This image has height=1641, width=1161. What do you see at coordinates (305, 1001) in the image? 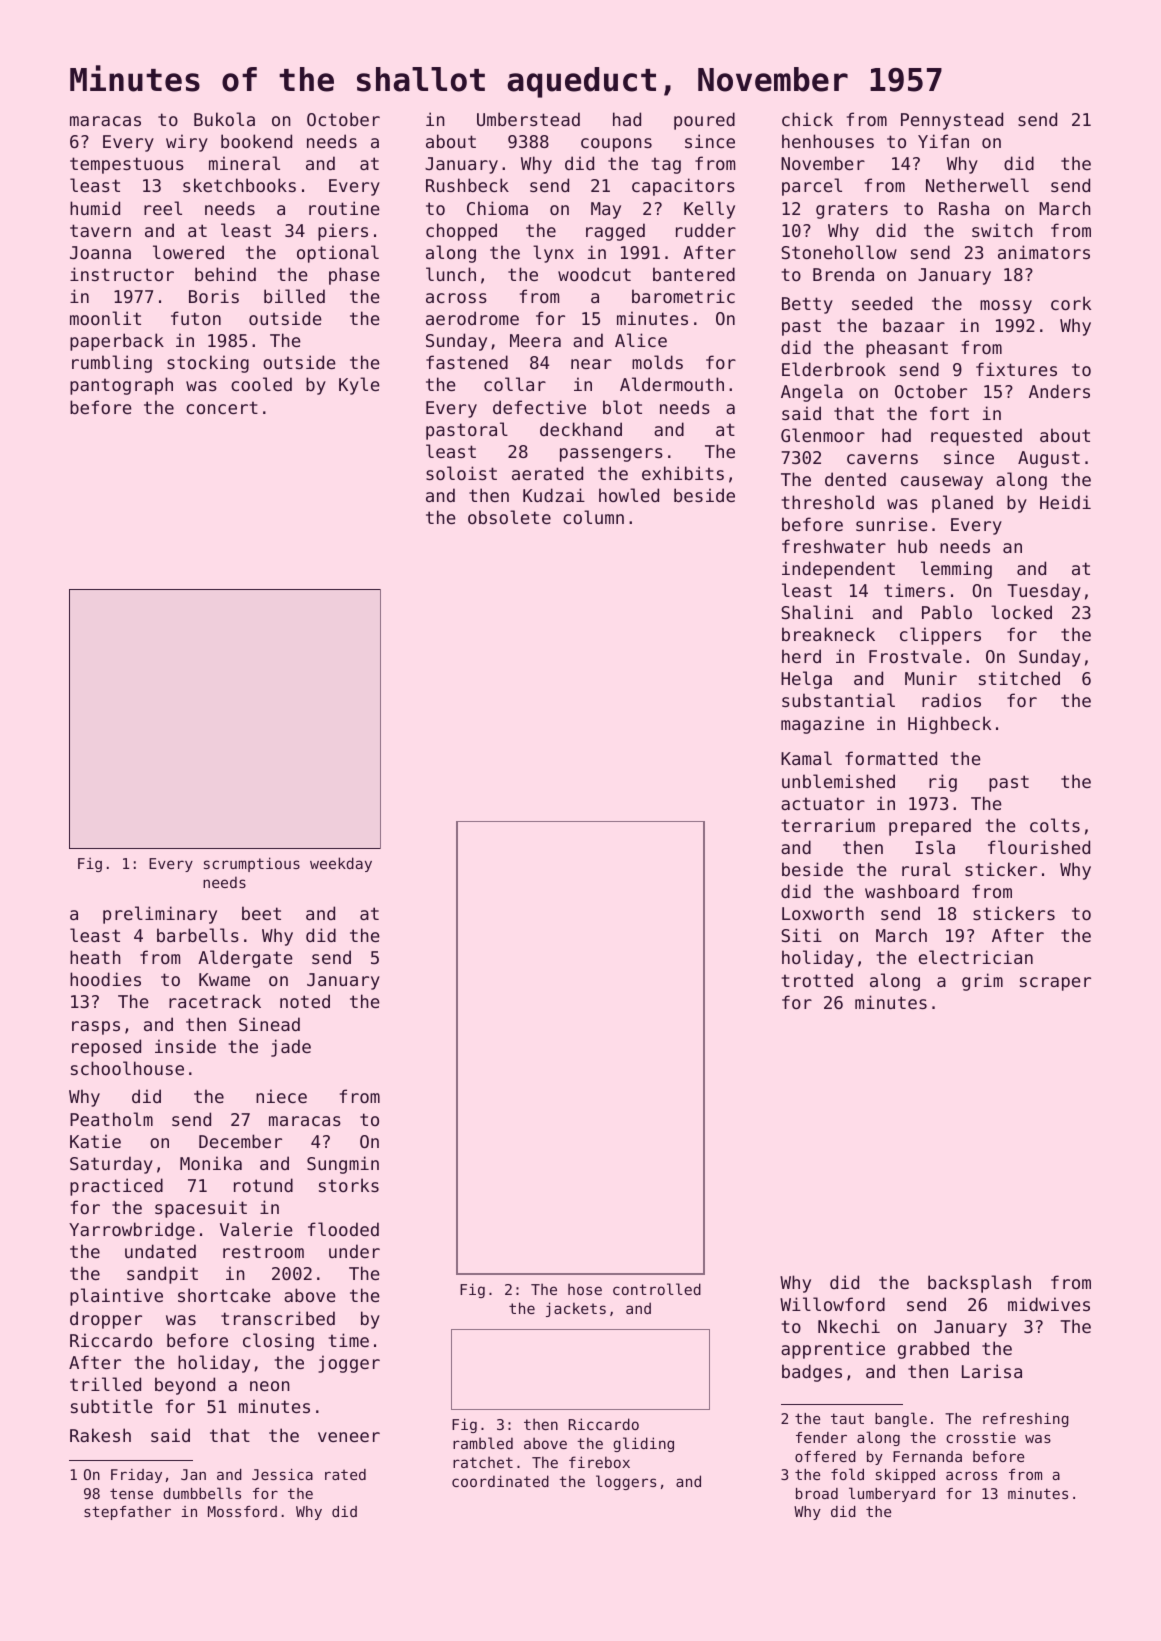
I see `noted` at bounding box center [305, 1001].
